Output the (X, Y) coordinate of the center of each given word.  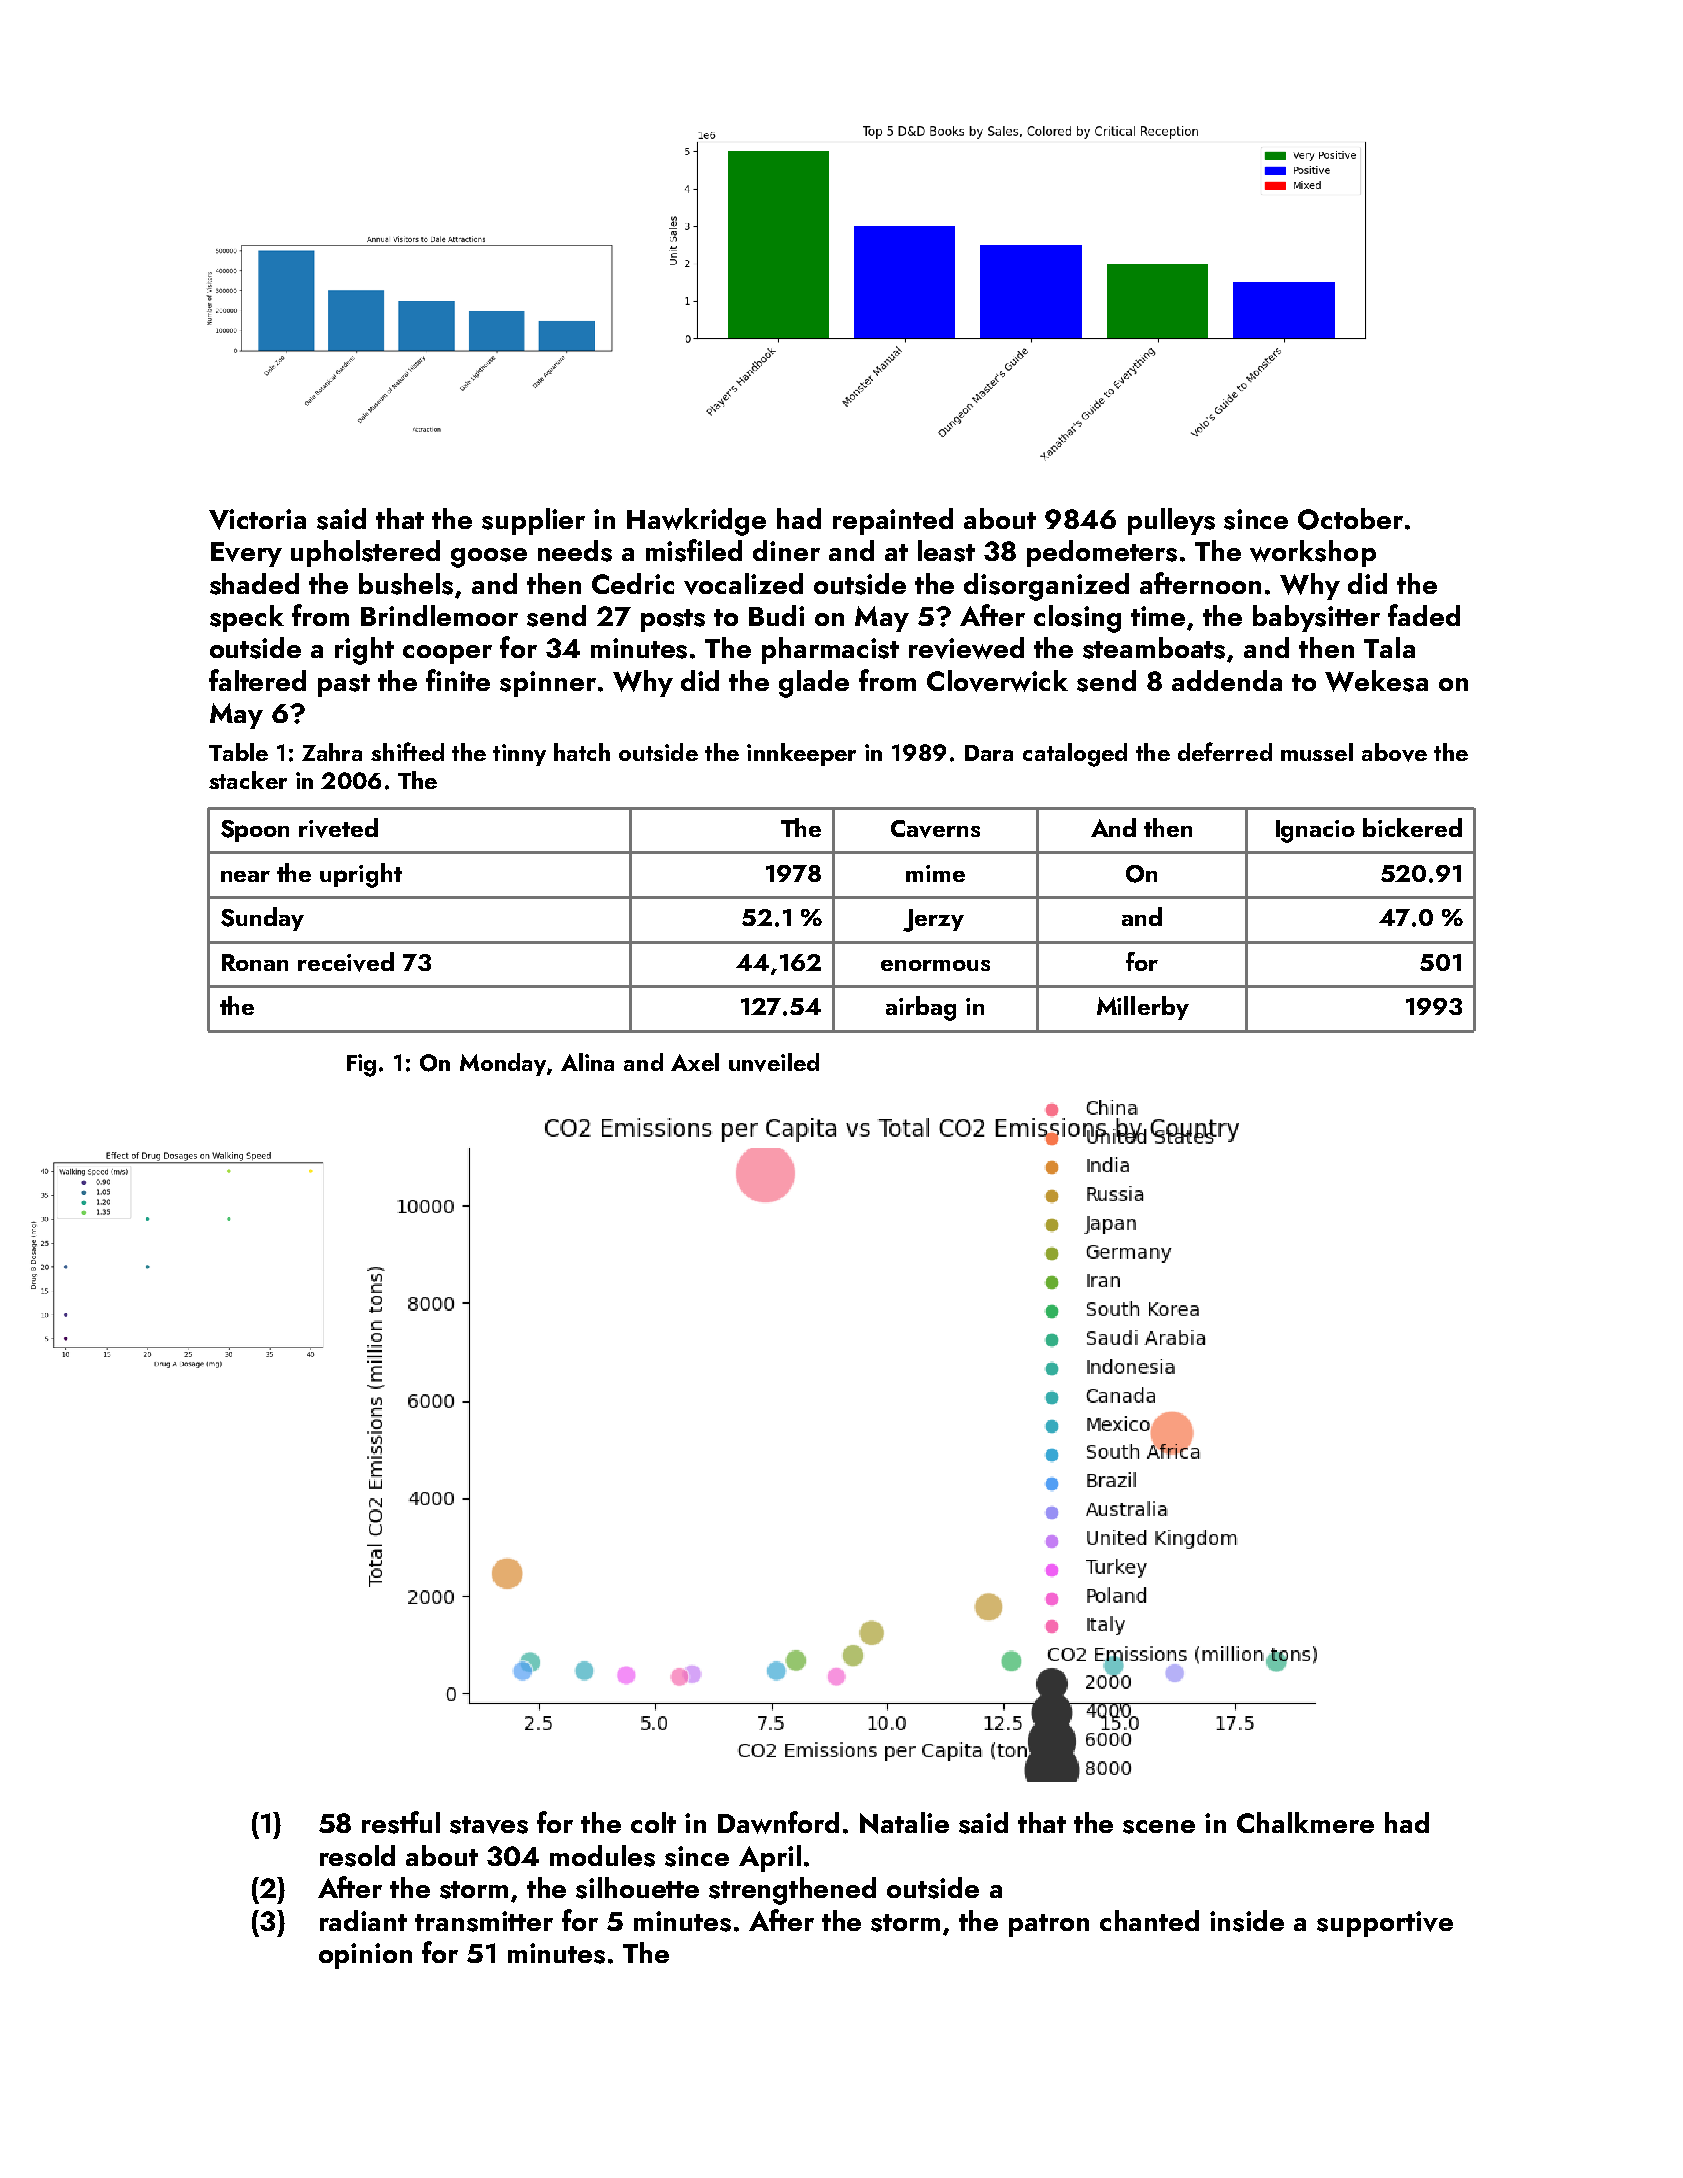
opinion (365, 1956)
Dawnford (778, 1822)
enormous (935, 965)
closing (1077, 619)
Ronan (255, 962)
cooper (447, 654)
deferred (1225, 751)
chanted (1149, 1920)
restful (401, 1822)
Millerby (1143, 1008)
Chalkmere (1305, 1822)
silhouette (637, 1888)
